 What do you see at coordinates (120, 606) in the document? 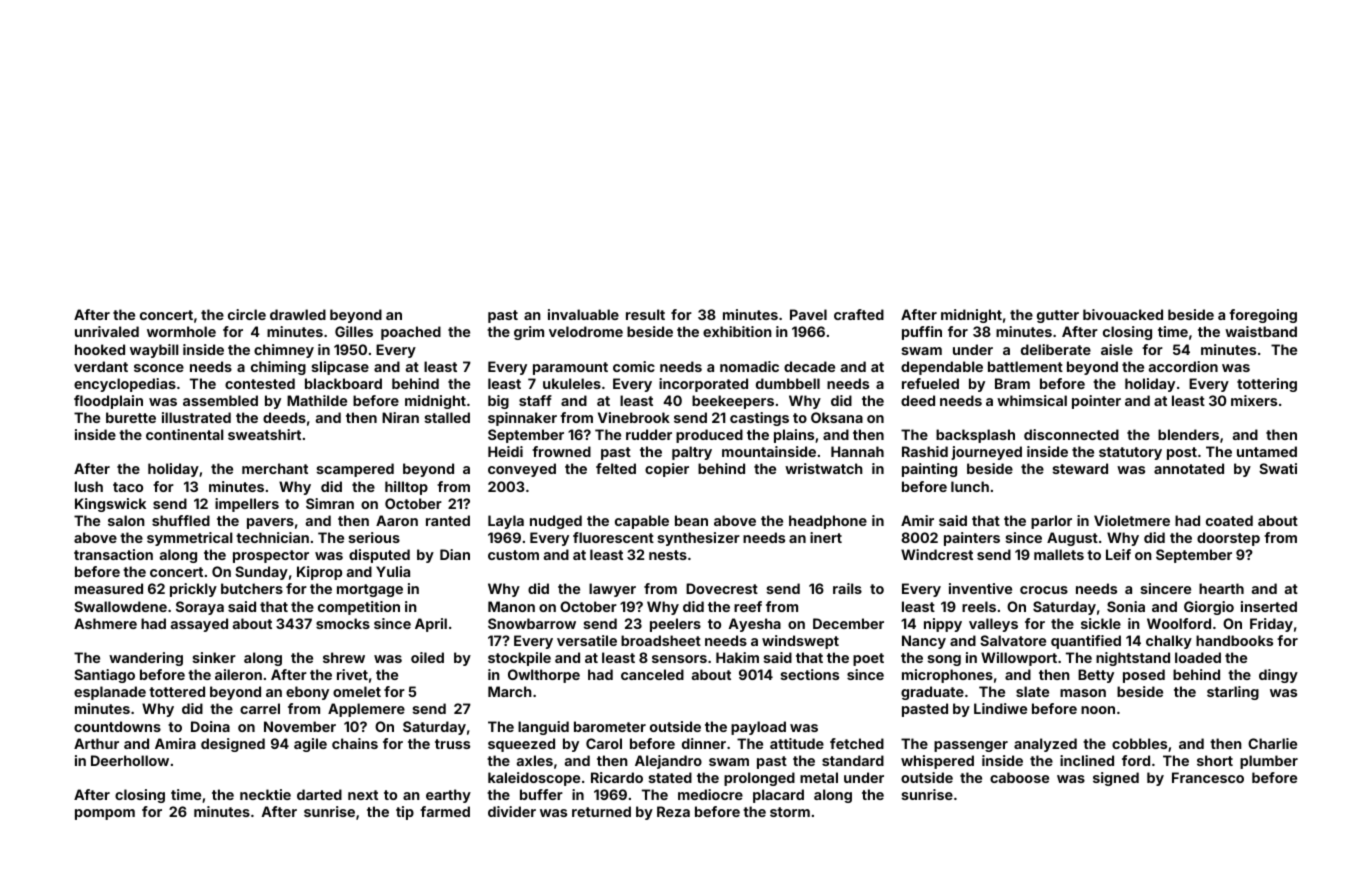
I see `Swallowdene` at bounding box center [120, 606].
